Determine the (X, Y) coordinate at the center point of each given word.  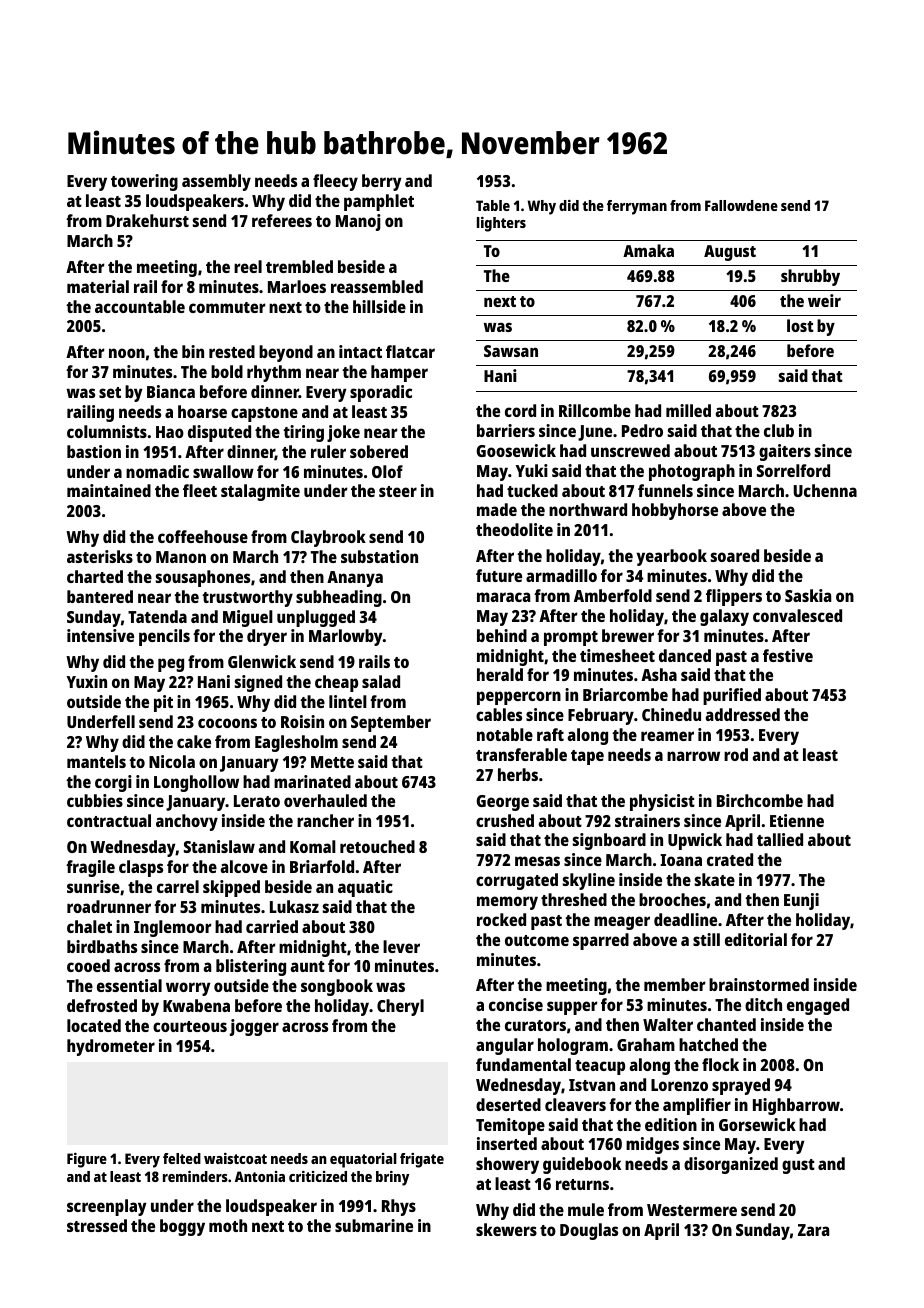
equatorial (363, 1160)
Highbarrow (796, 1106)
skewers (506, 1229)
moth (228, 1225)
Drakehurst (147, 220)
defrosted (102, 1005)
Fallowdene (741, 205)
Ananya (355, 579)
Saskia (808, 595)
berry (382, 182)
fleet (200, 490)
